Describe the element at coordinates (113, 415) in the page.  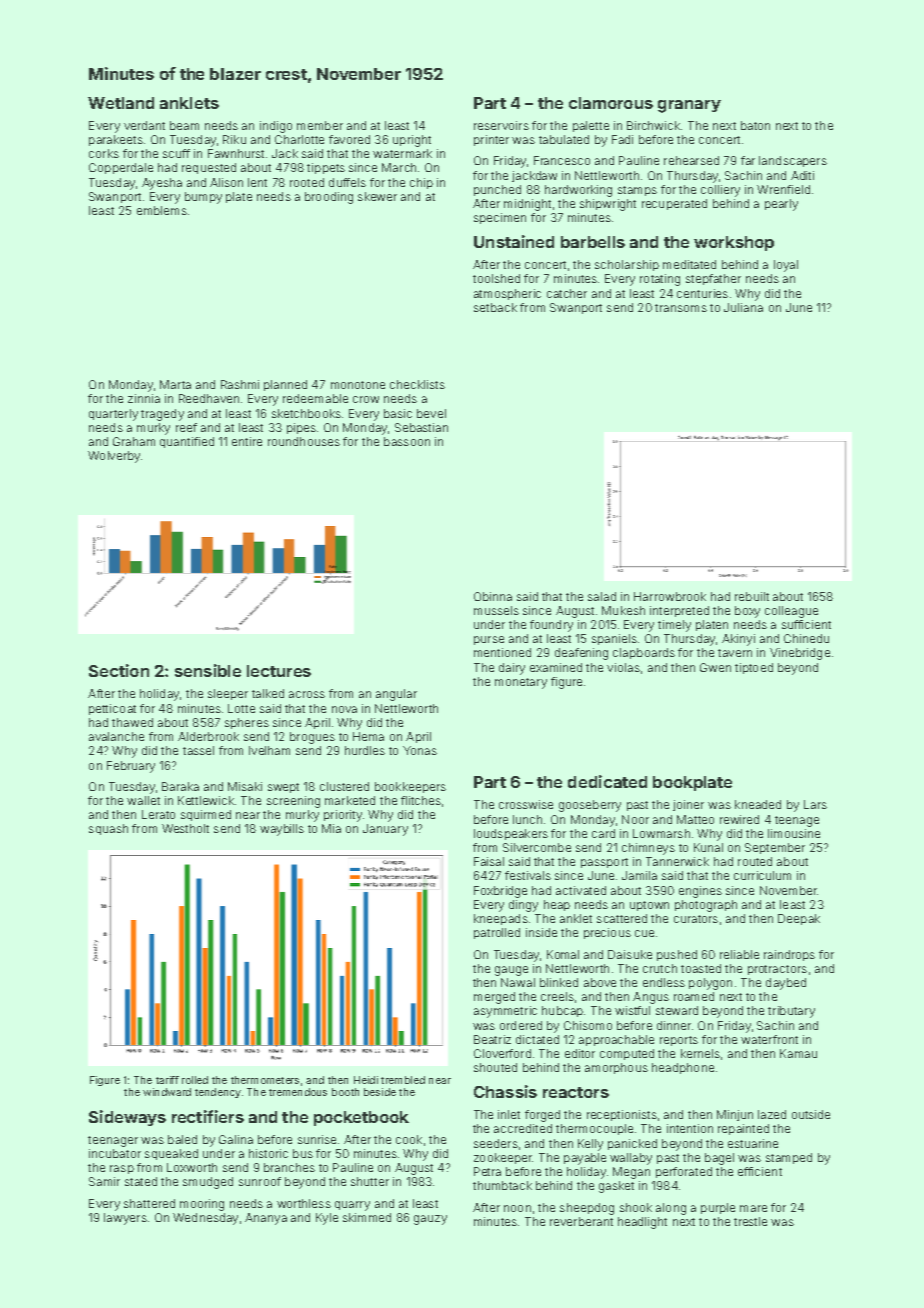
I see `quarterly` at that location.
